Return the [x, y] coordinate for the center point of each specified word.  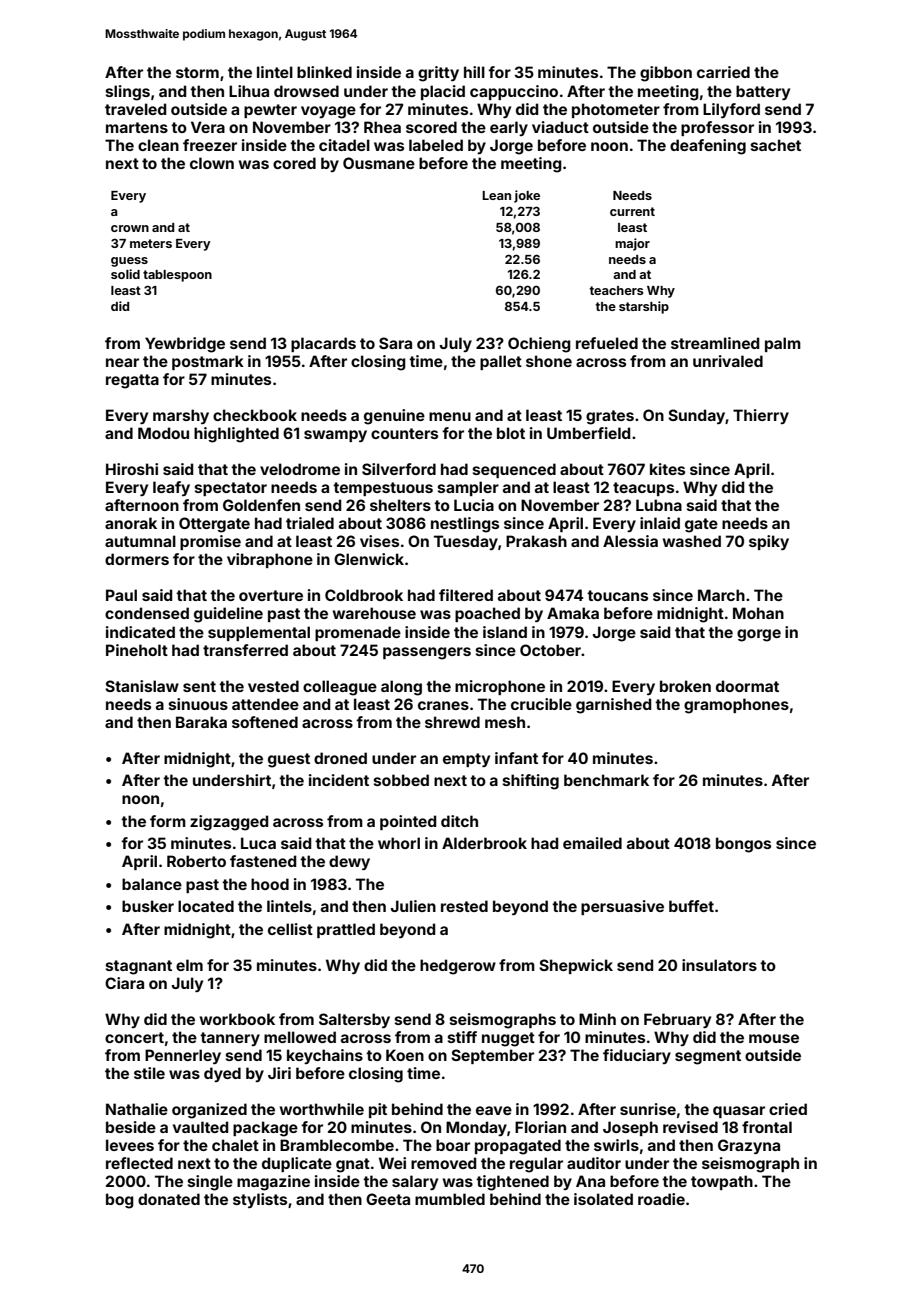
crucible [541, 704]
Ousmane [379, 163]
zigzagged [229, 823]
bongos [743, 845]
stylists [260, 1200]
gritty [438, 74]
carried [723, 72]
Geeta [388, 1199]
